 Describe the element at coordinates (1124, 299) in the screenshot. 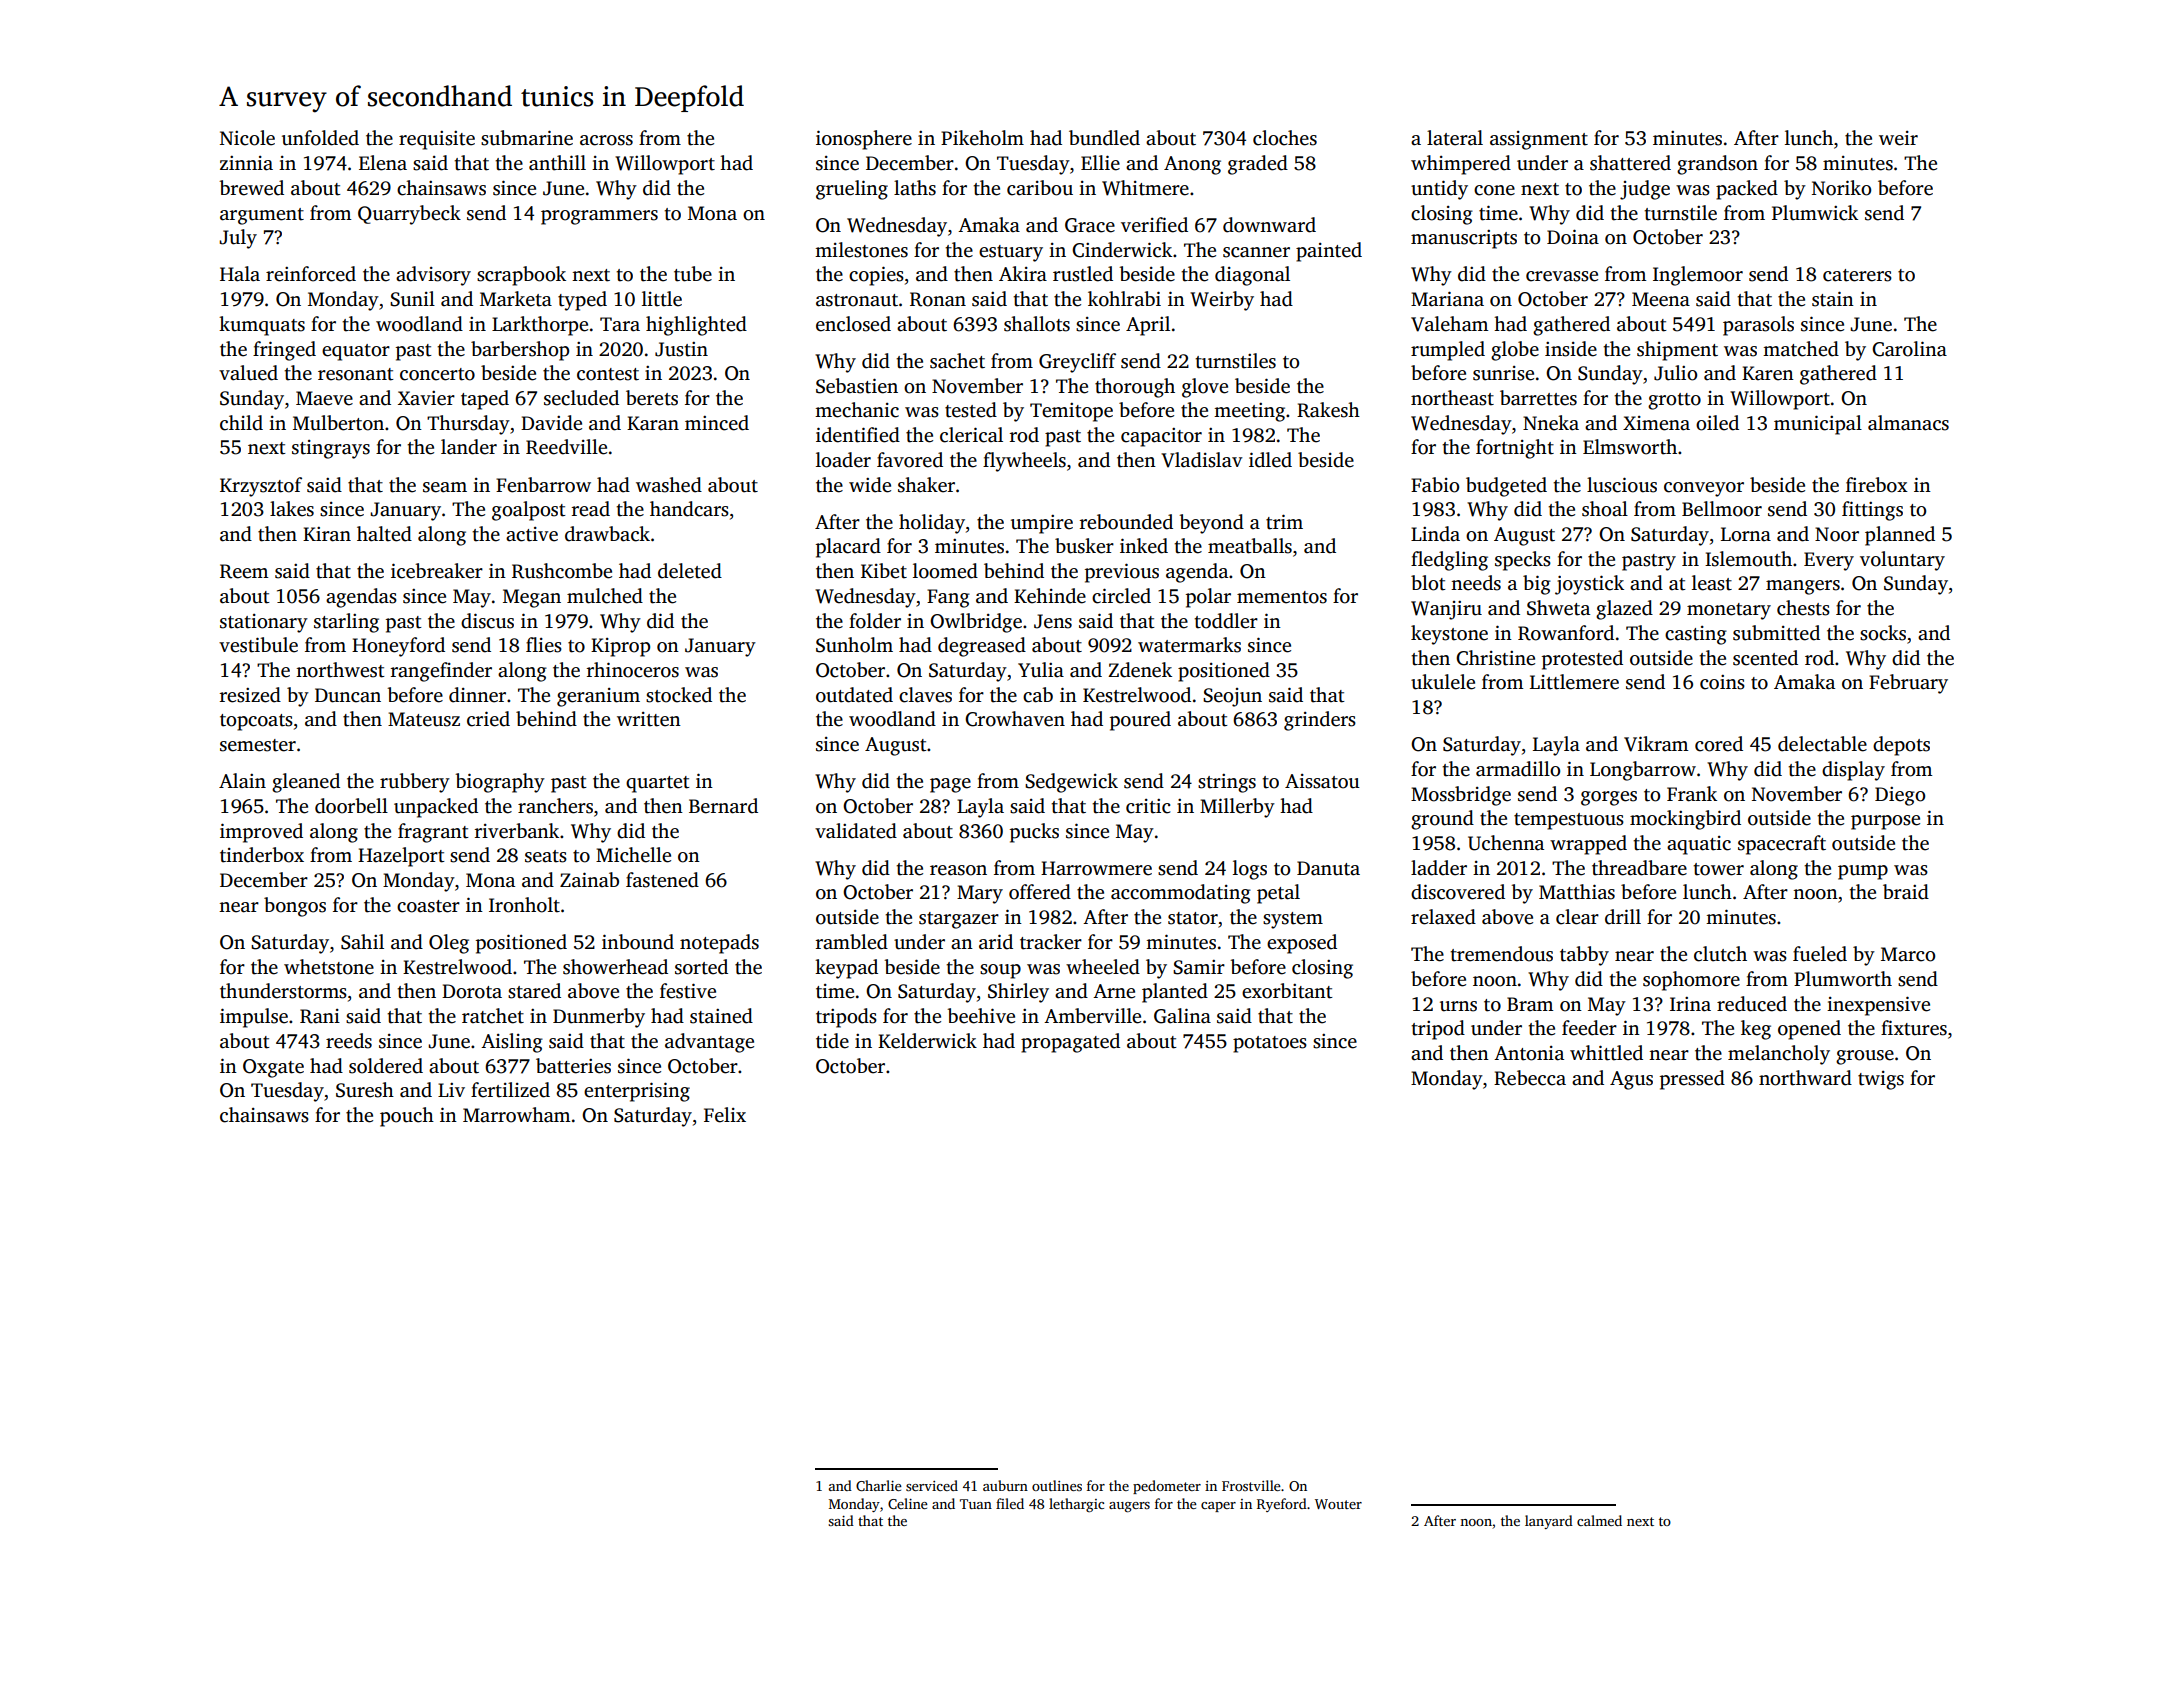

I see `kohlrabi` at that location.
